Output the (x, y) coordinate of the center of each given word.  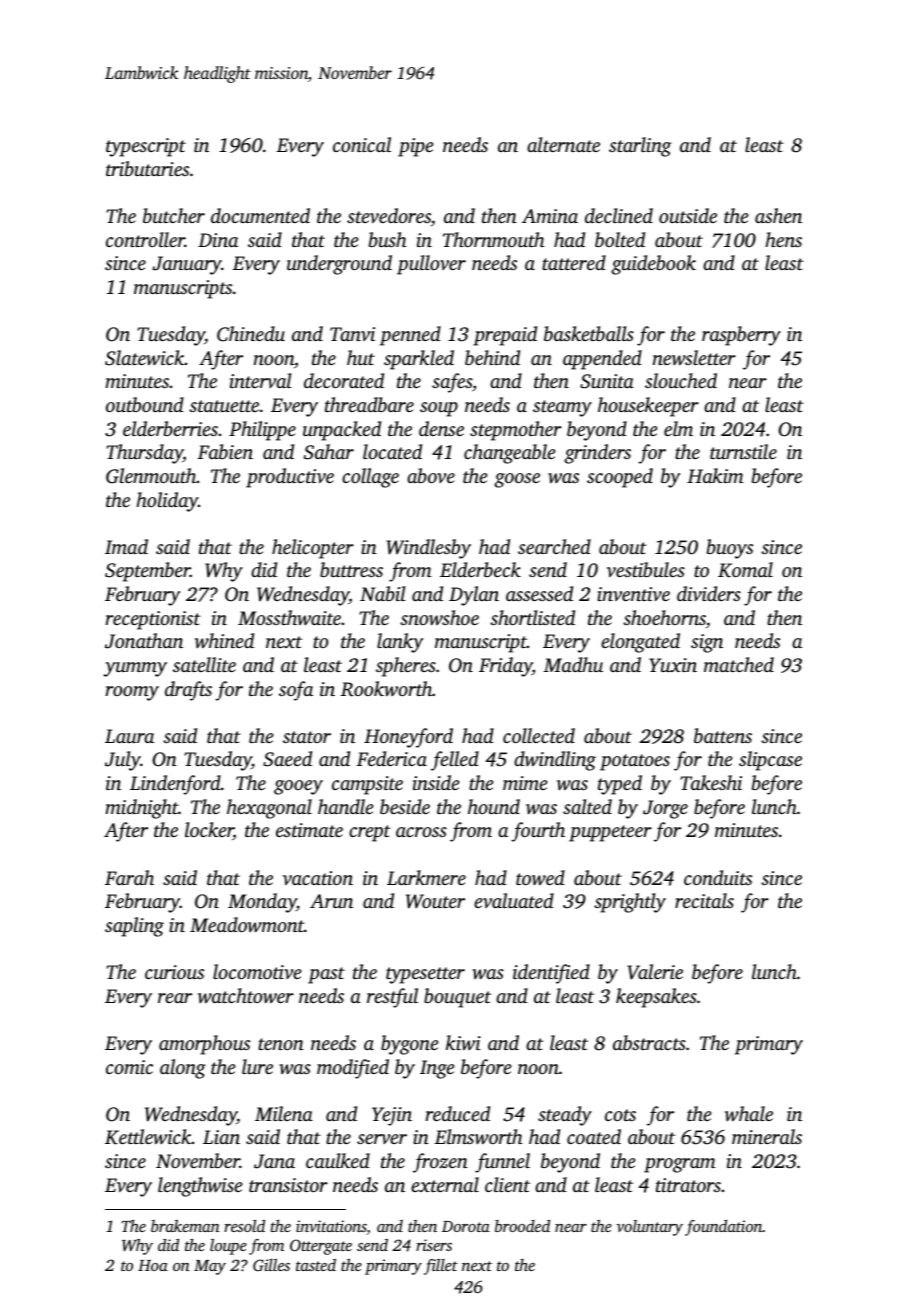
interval (261, 380)
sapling (134, 927)
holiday (167, 502)
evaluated (514, 900)
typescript (146, 147)
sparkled (419, 360)
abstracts (649, 1042)
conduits (718, 877)
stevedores (389, 216)
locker (209, 831)
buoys (730, 549)
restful (392, 998)
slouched (681, 380)
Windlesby (428, 549)
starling (640, 147)
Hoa (153, 1265)
